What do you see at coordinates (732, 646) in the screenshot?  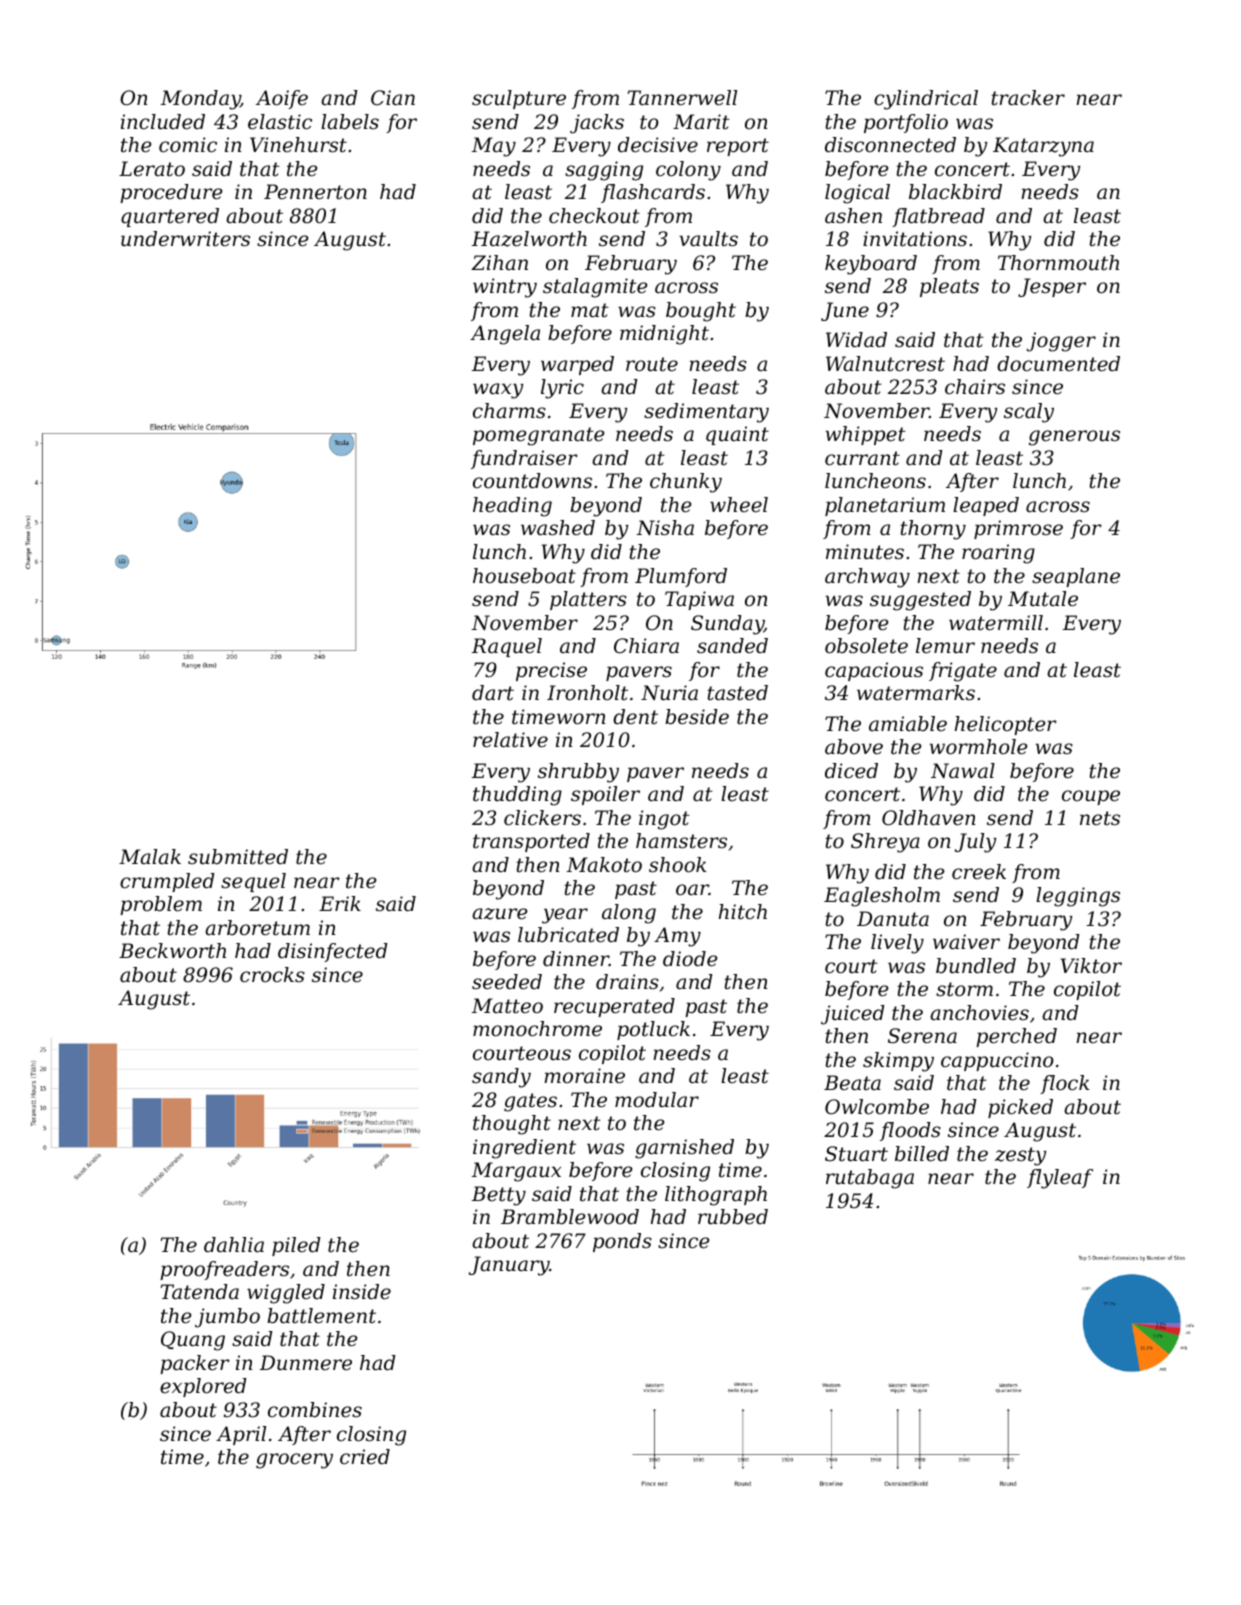 I see `sanded` at bounding box center [732, 646].
